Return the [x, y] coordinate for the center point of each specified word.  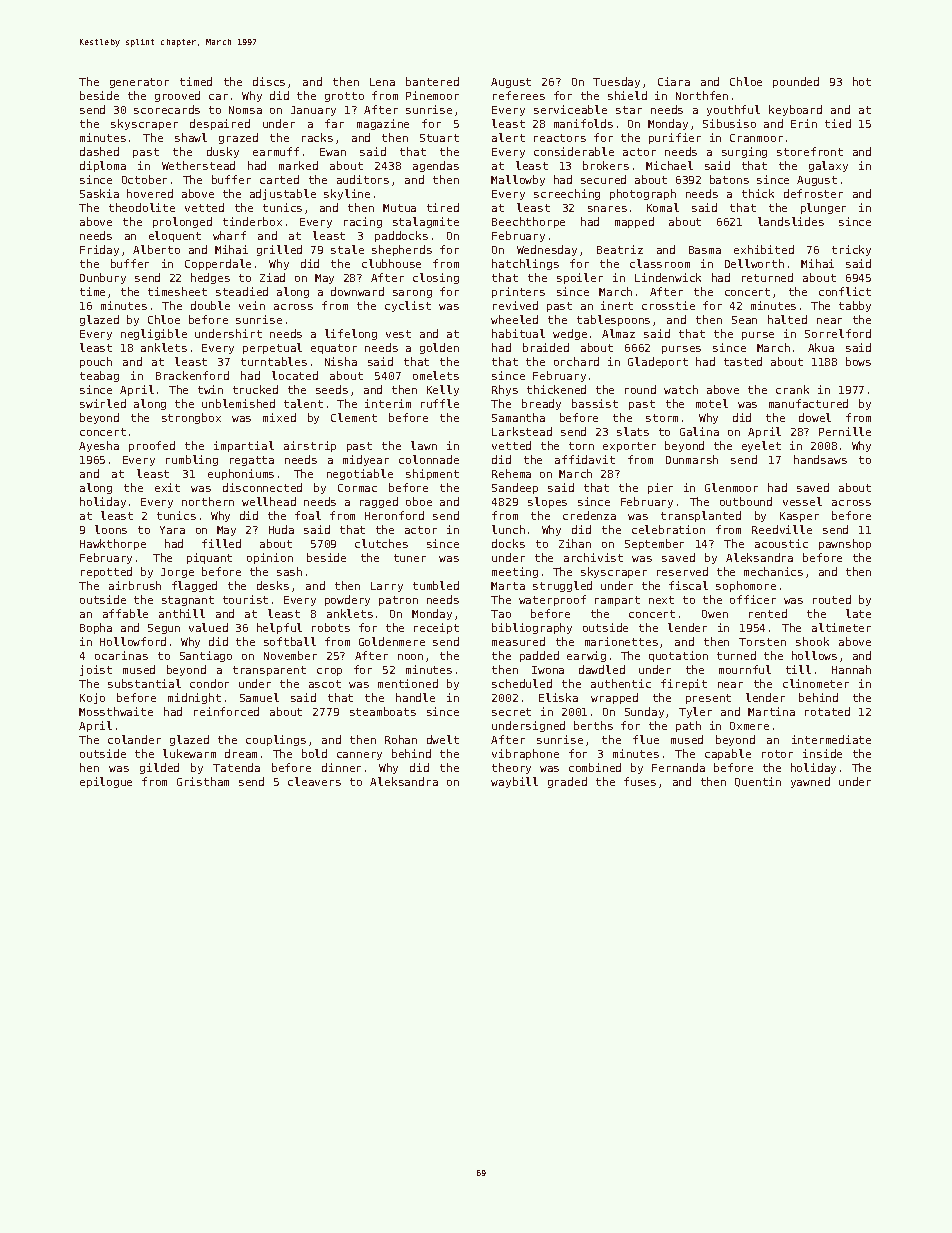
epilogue [106, 782]
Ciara [674, 81]
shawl [191, 137]
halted [787, 319]
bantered [432, 81]
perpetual [272, 348]
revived [515, 305]
